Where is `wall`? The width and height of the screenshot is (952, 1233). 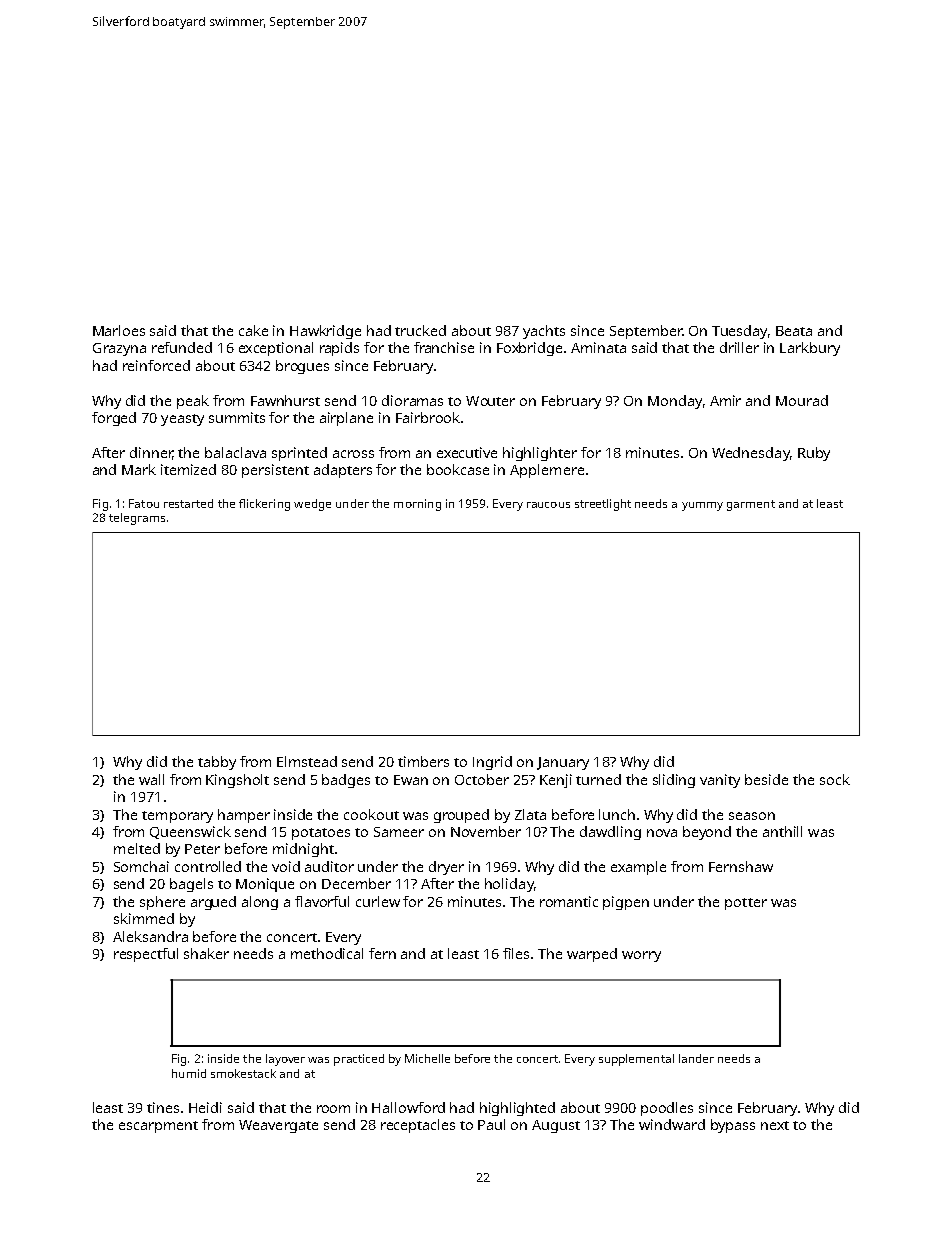
wall is located at coordinates (151, 779).
